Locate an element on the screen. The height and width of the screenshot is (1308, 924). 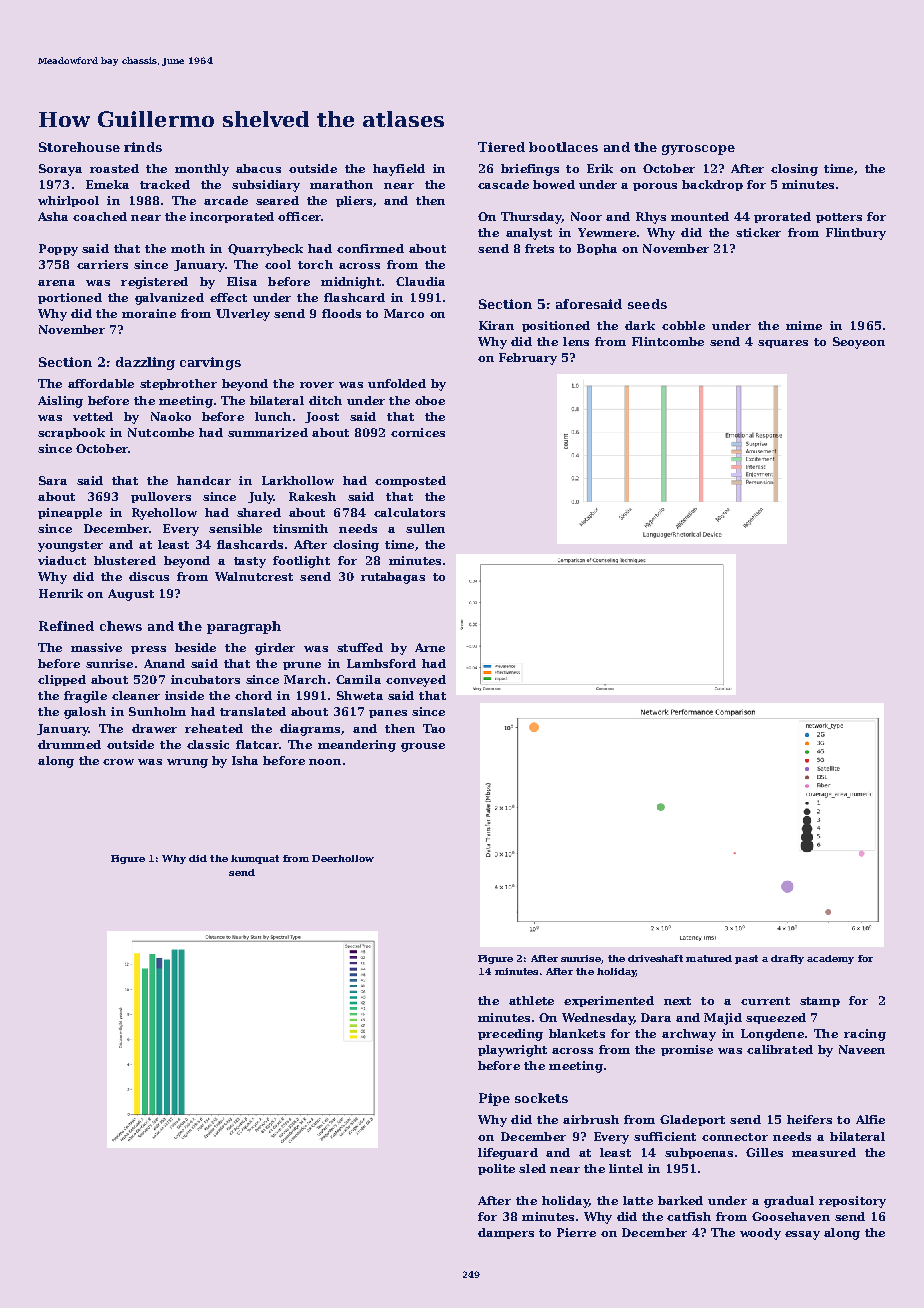
polite is located at coordinates (496, 1169).
